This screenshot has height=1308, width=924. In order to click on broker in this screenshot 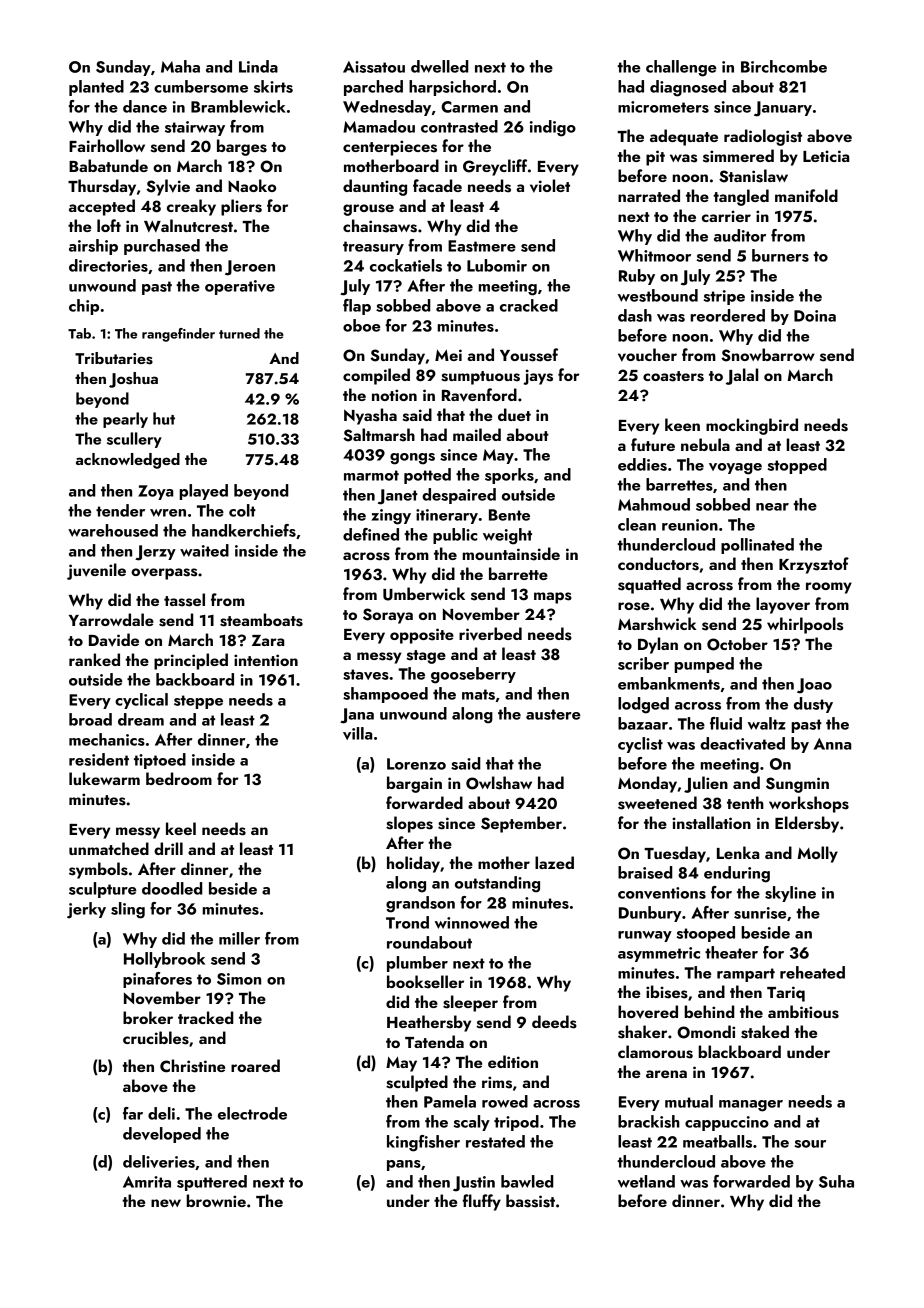, I will do `click(148, 1017)`.
